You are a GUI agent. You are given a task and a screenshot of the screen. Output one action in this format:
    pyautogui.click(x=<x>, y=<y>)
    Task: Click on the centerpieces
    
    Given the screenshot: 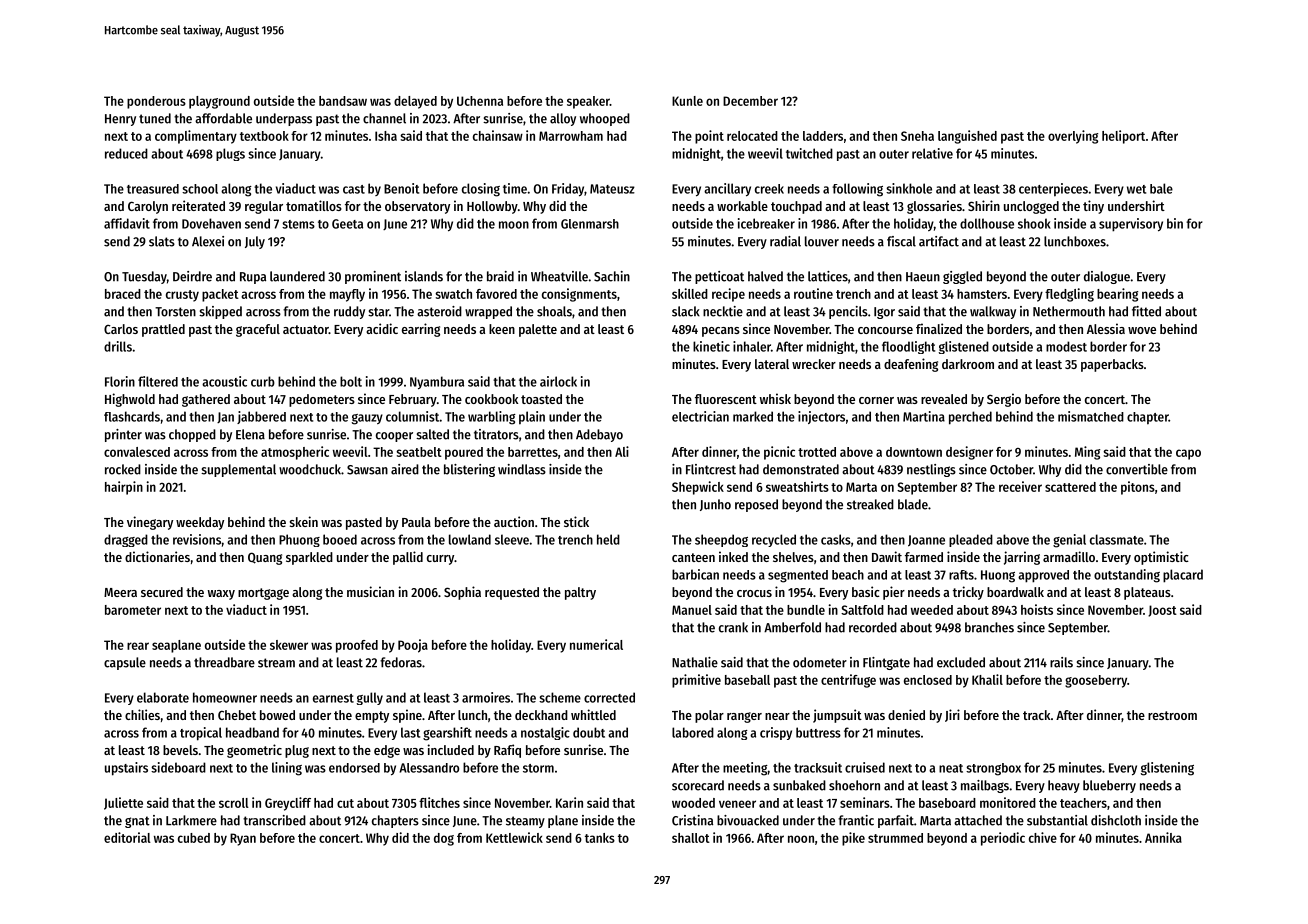 What is the action you would take?
    pyautogui.click(x=1053, y=190)
